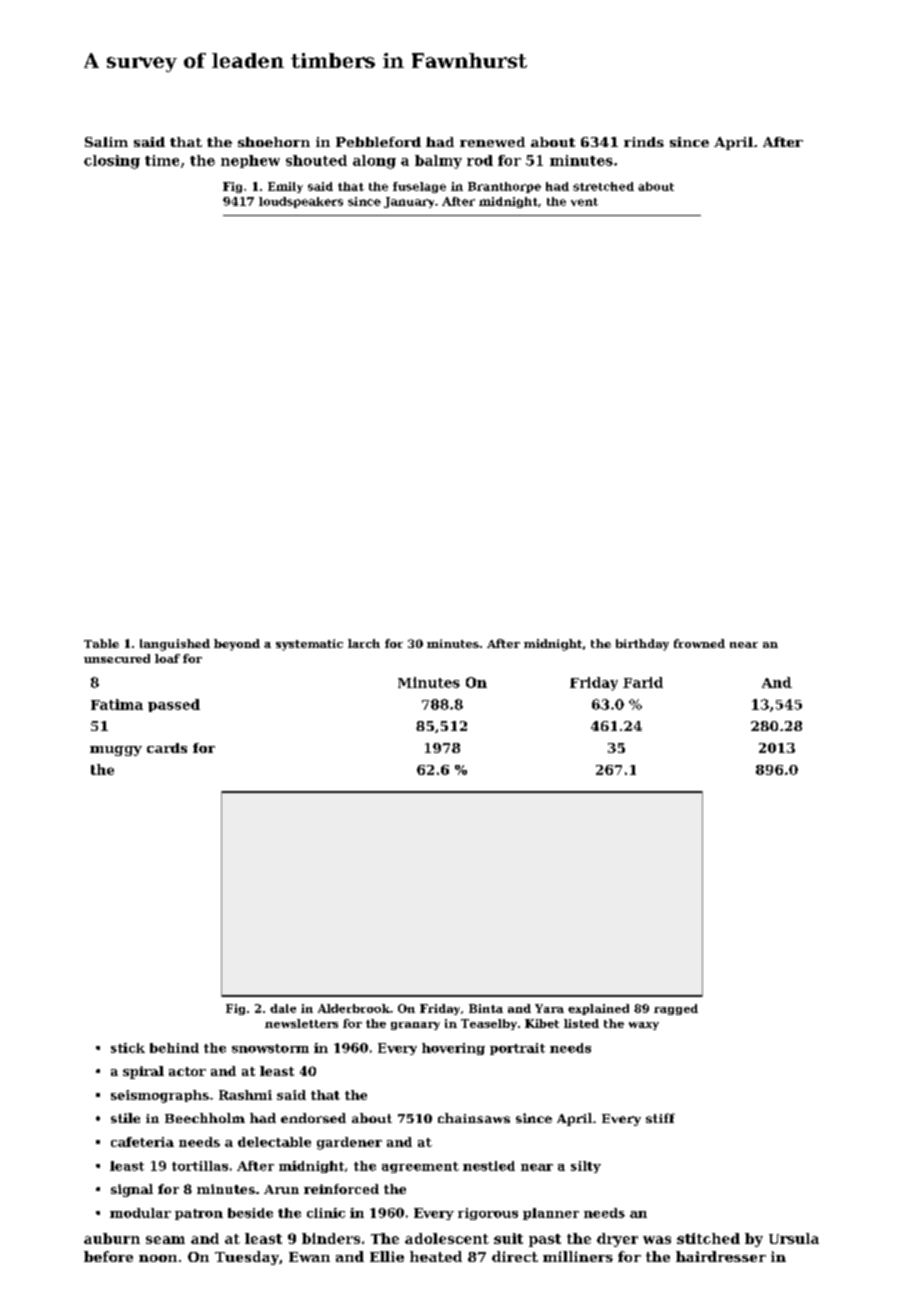 The height and width of the page is (1308, 924). I want to click on stick, so click(128, 1048).
